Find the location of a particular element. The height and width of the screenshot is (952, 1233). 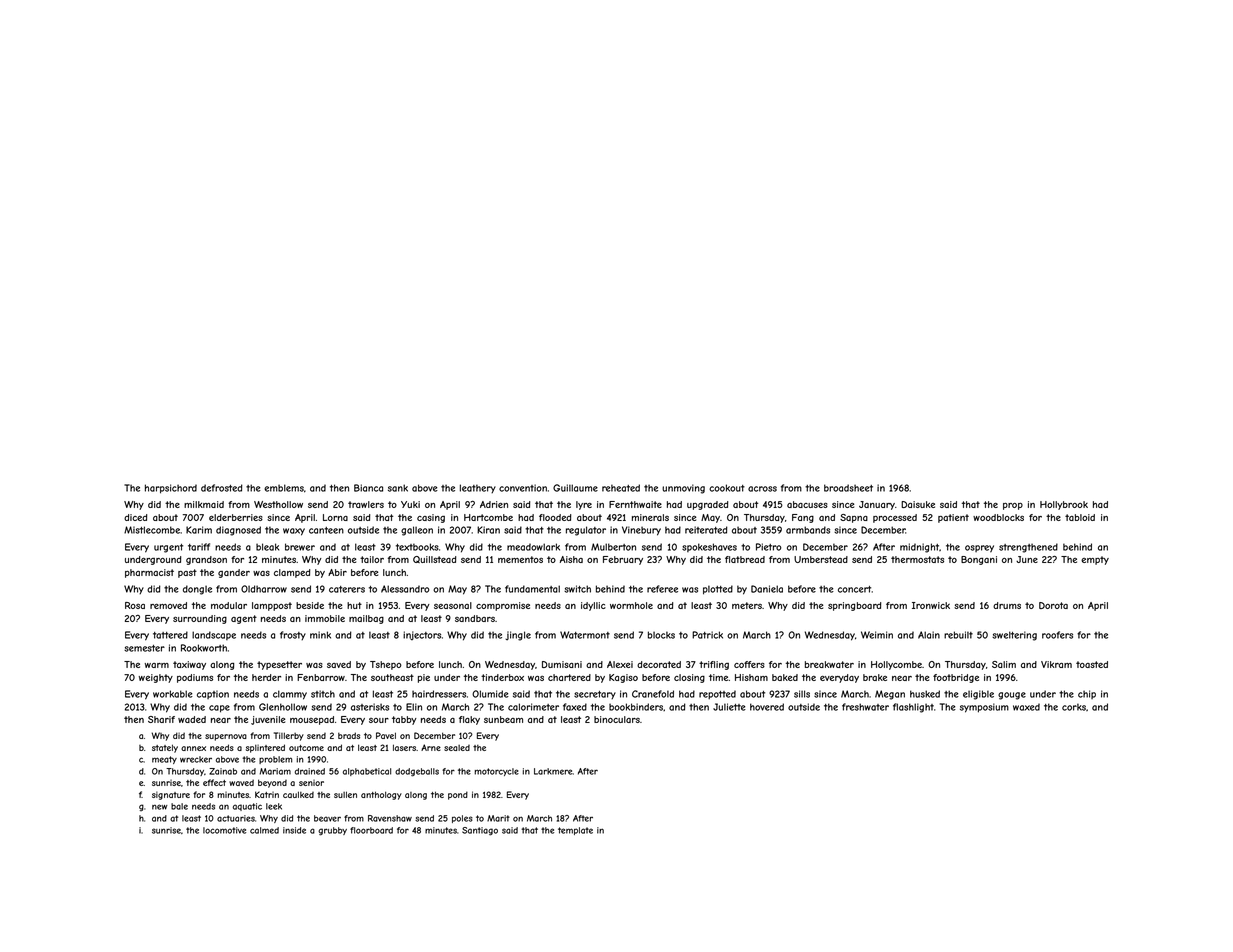

Ironwick is located at coordinates (931, 605).
